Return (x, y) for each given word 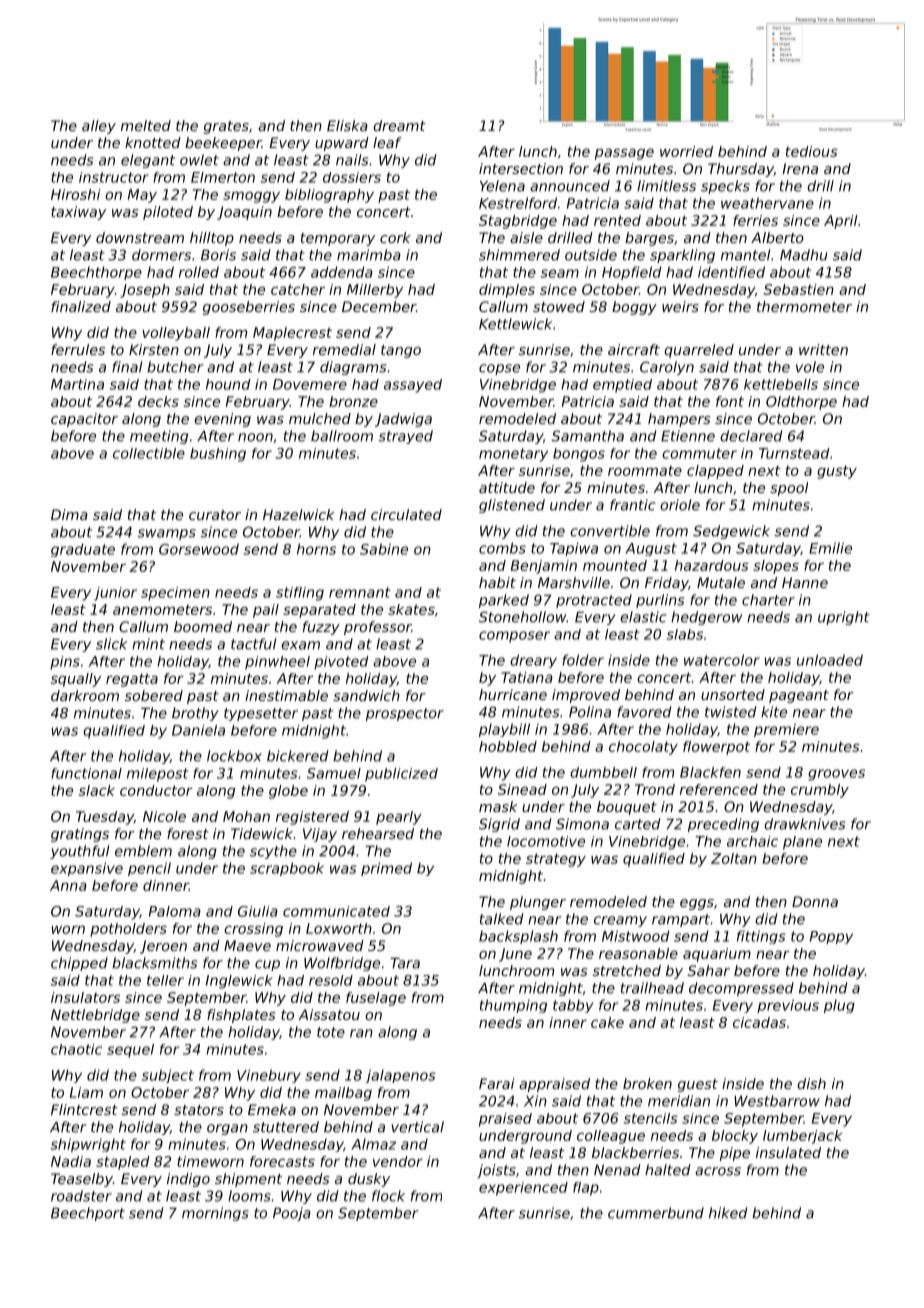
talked (501, 919)
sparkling (682, 256)
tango (401, 351)
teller (165, 980)
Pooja (292, 1214)
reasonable (638, 953)
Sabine (384, 549)
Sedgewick (731, 532)
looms (249, 1196)
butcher (175, 367)
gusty (837, 472)
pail (266, 611)
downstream (140, 237)
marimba (369, 255)
